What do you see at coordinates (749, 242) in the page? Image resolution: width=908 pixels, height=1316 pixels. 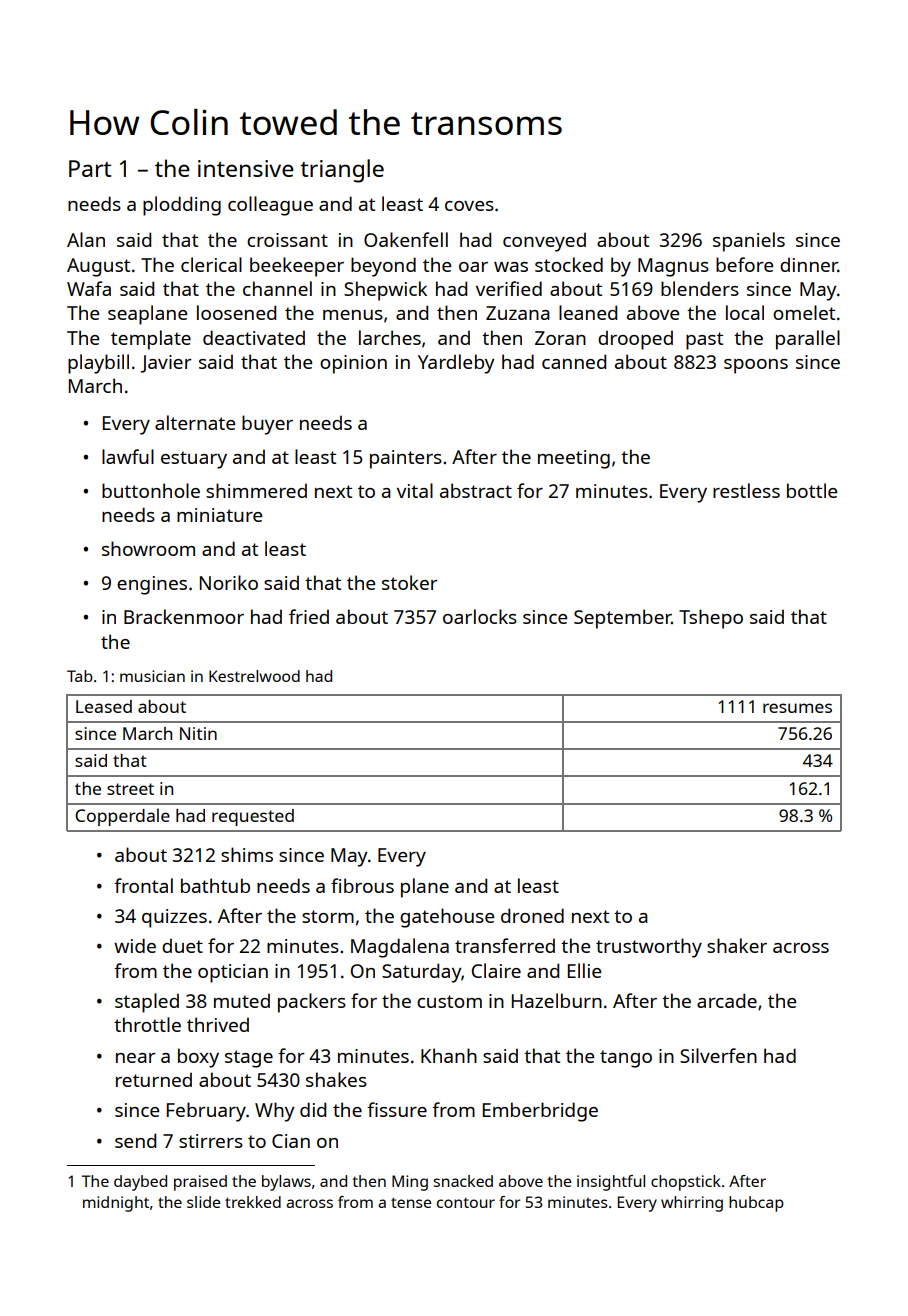 I see `spaniels` at bounding box center [749, 242].
